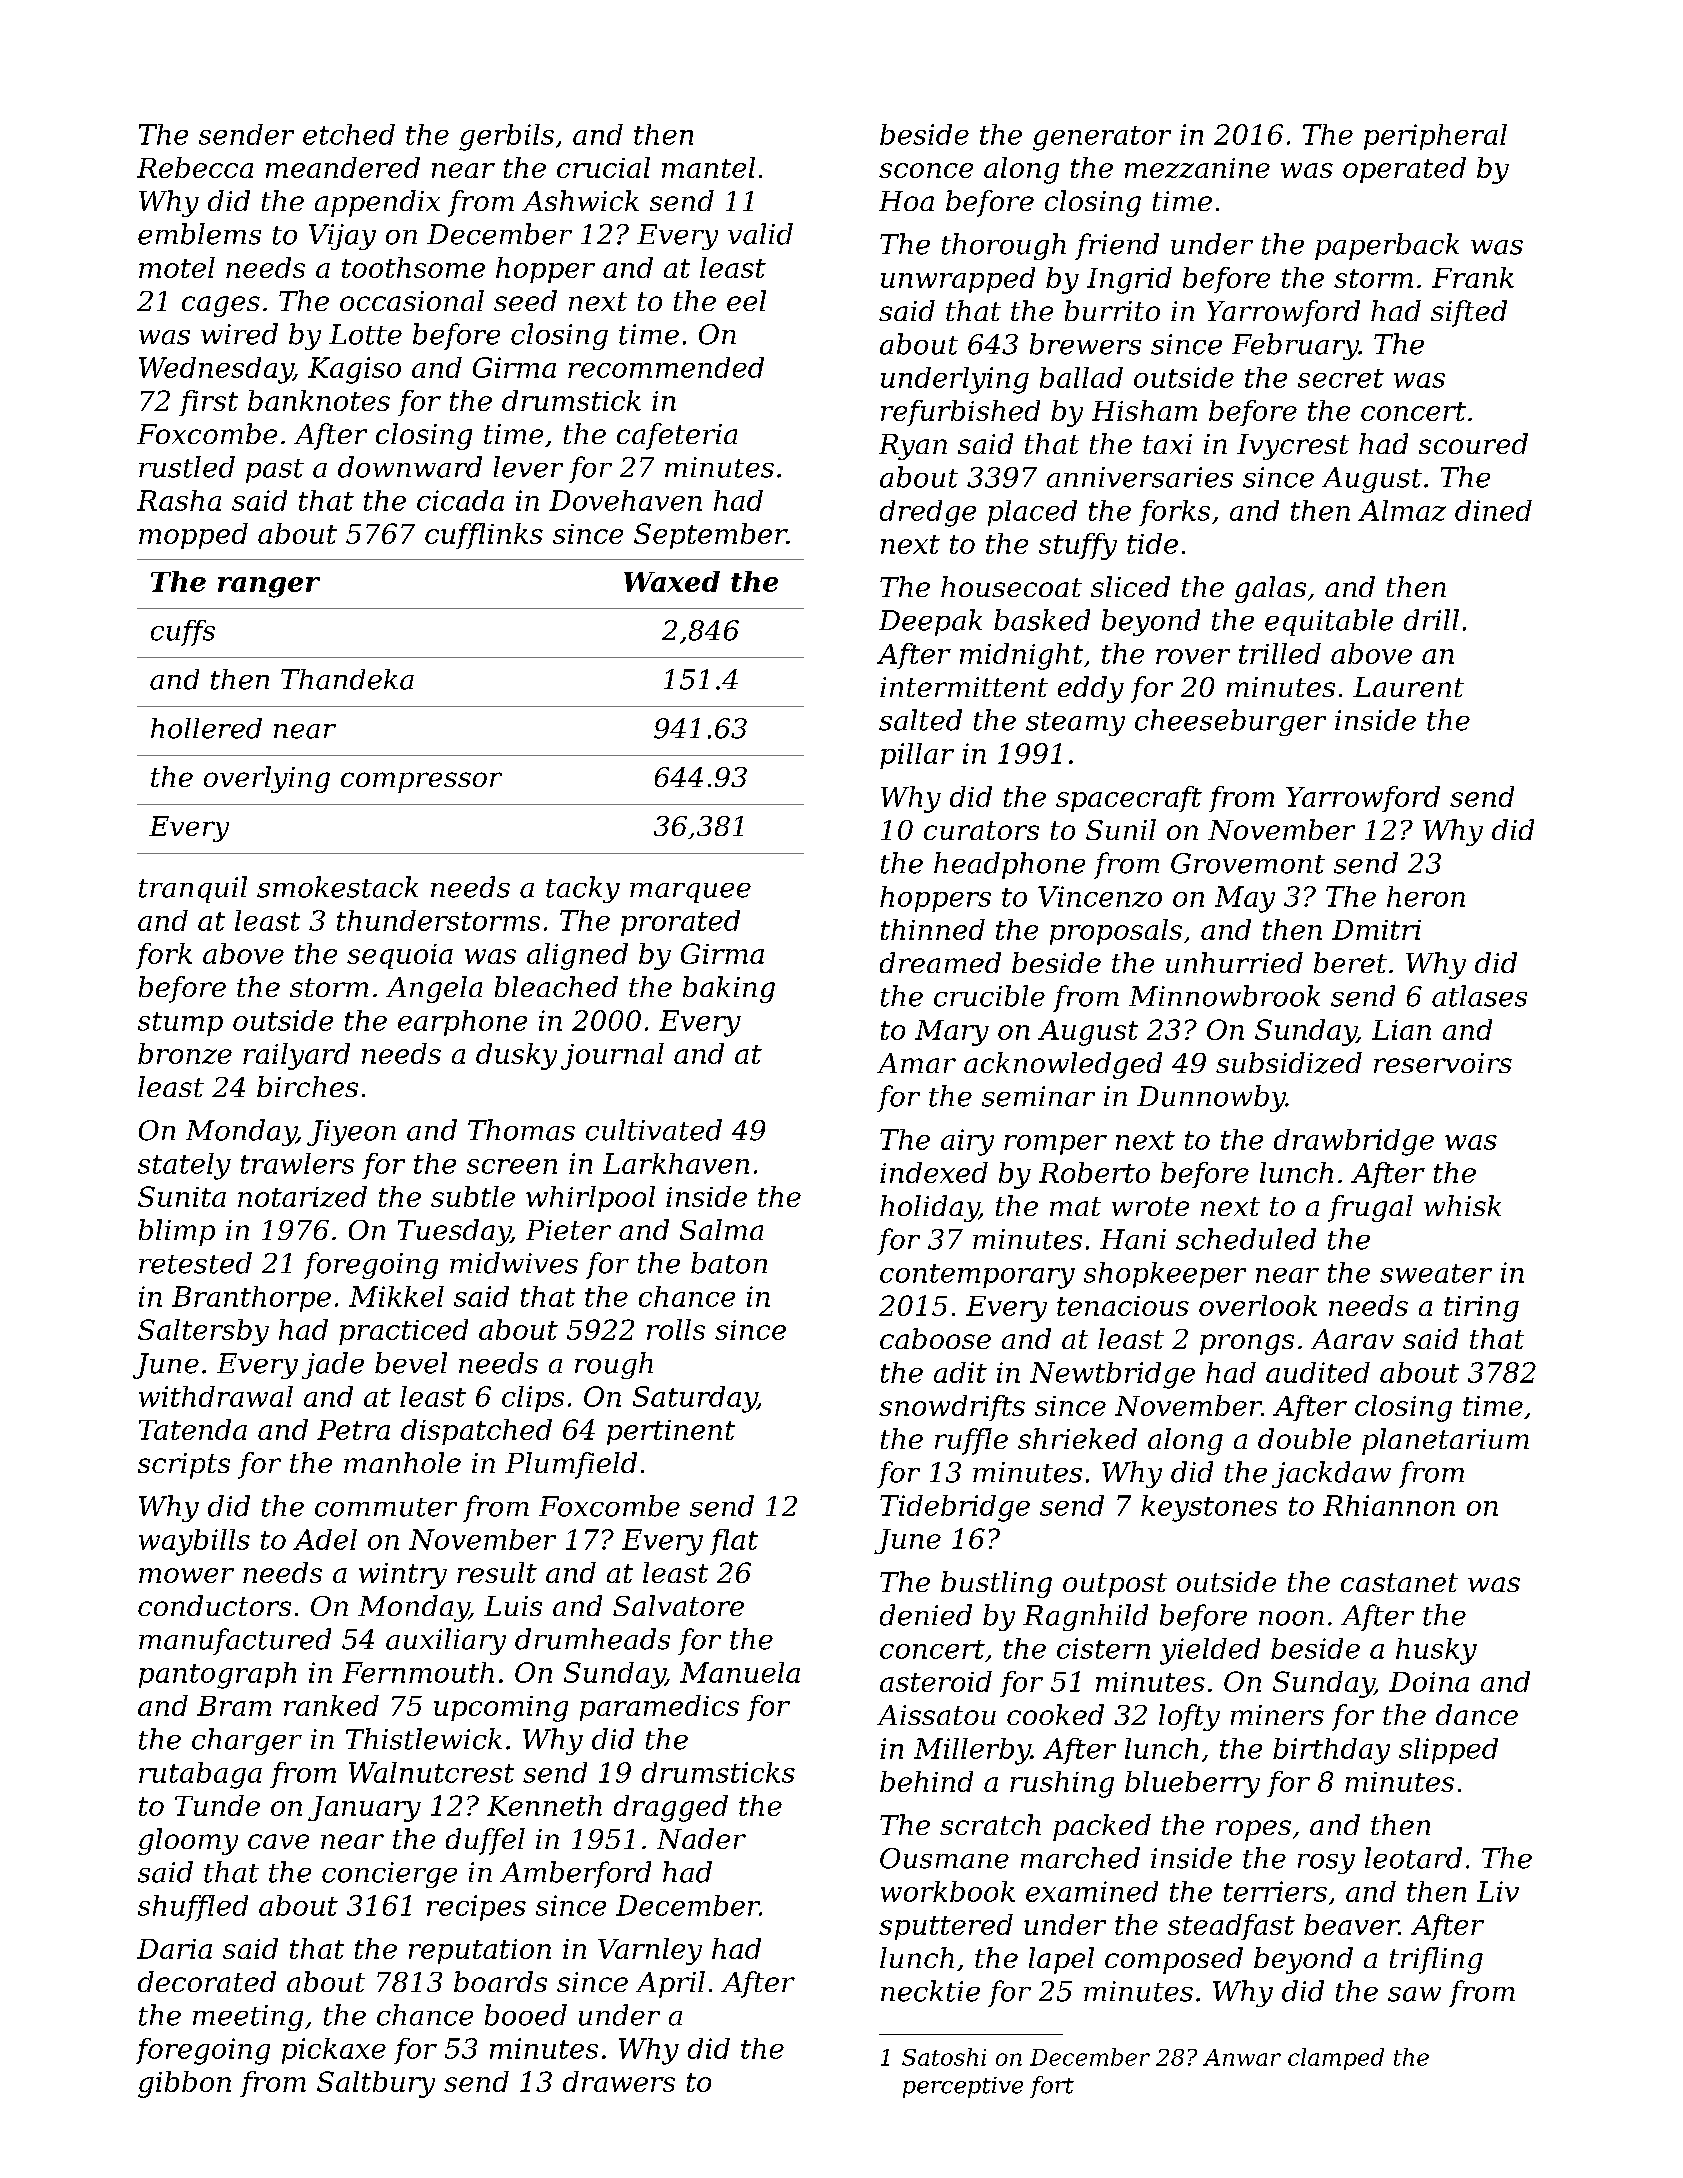 The height and width of the document is (2178, 1683). I want to click on curators, so click(981, 830).
